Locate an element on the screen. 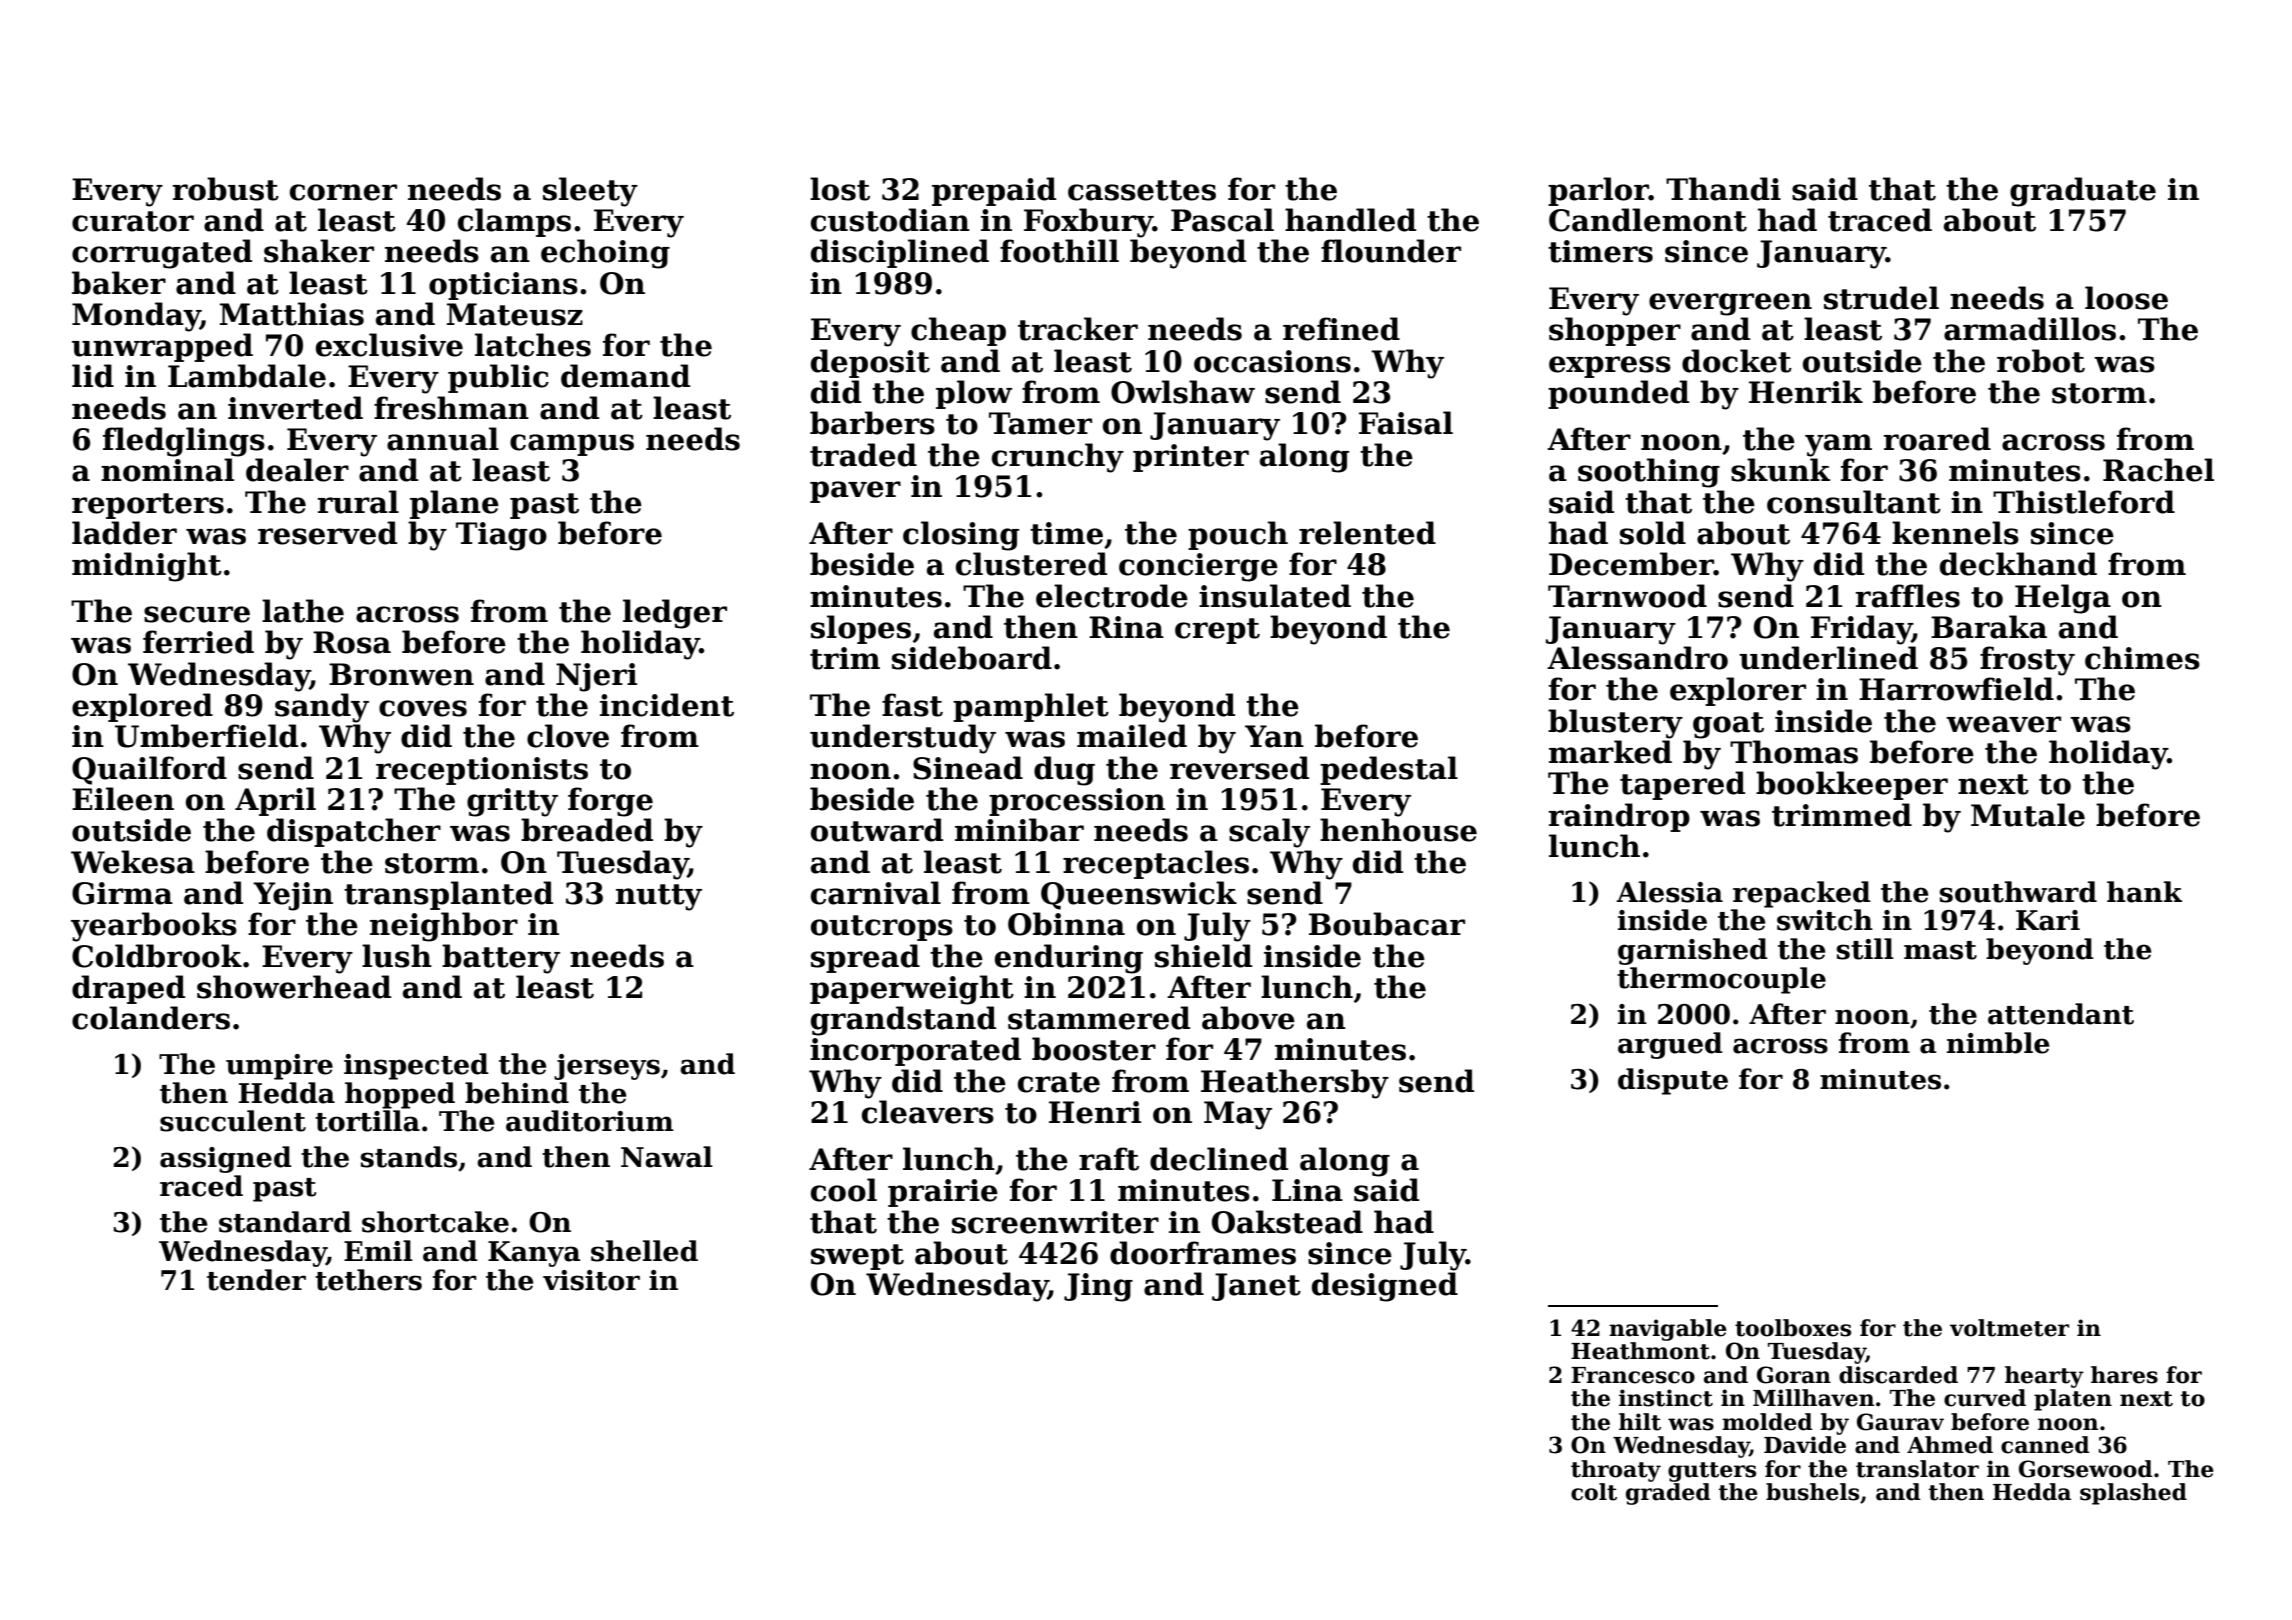 The image size is (2292, 1620). dispute is located at coordinates (1673, 1081).
